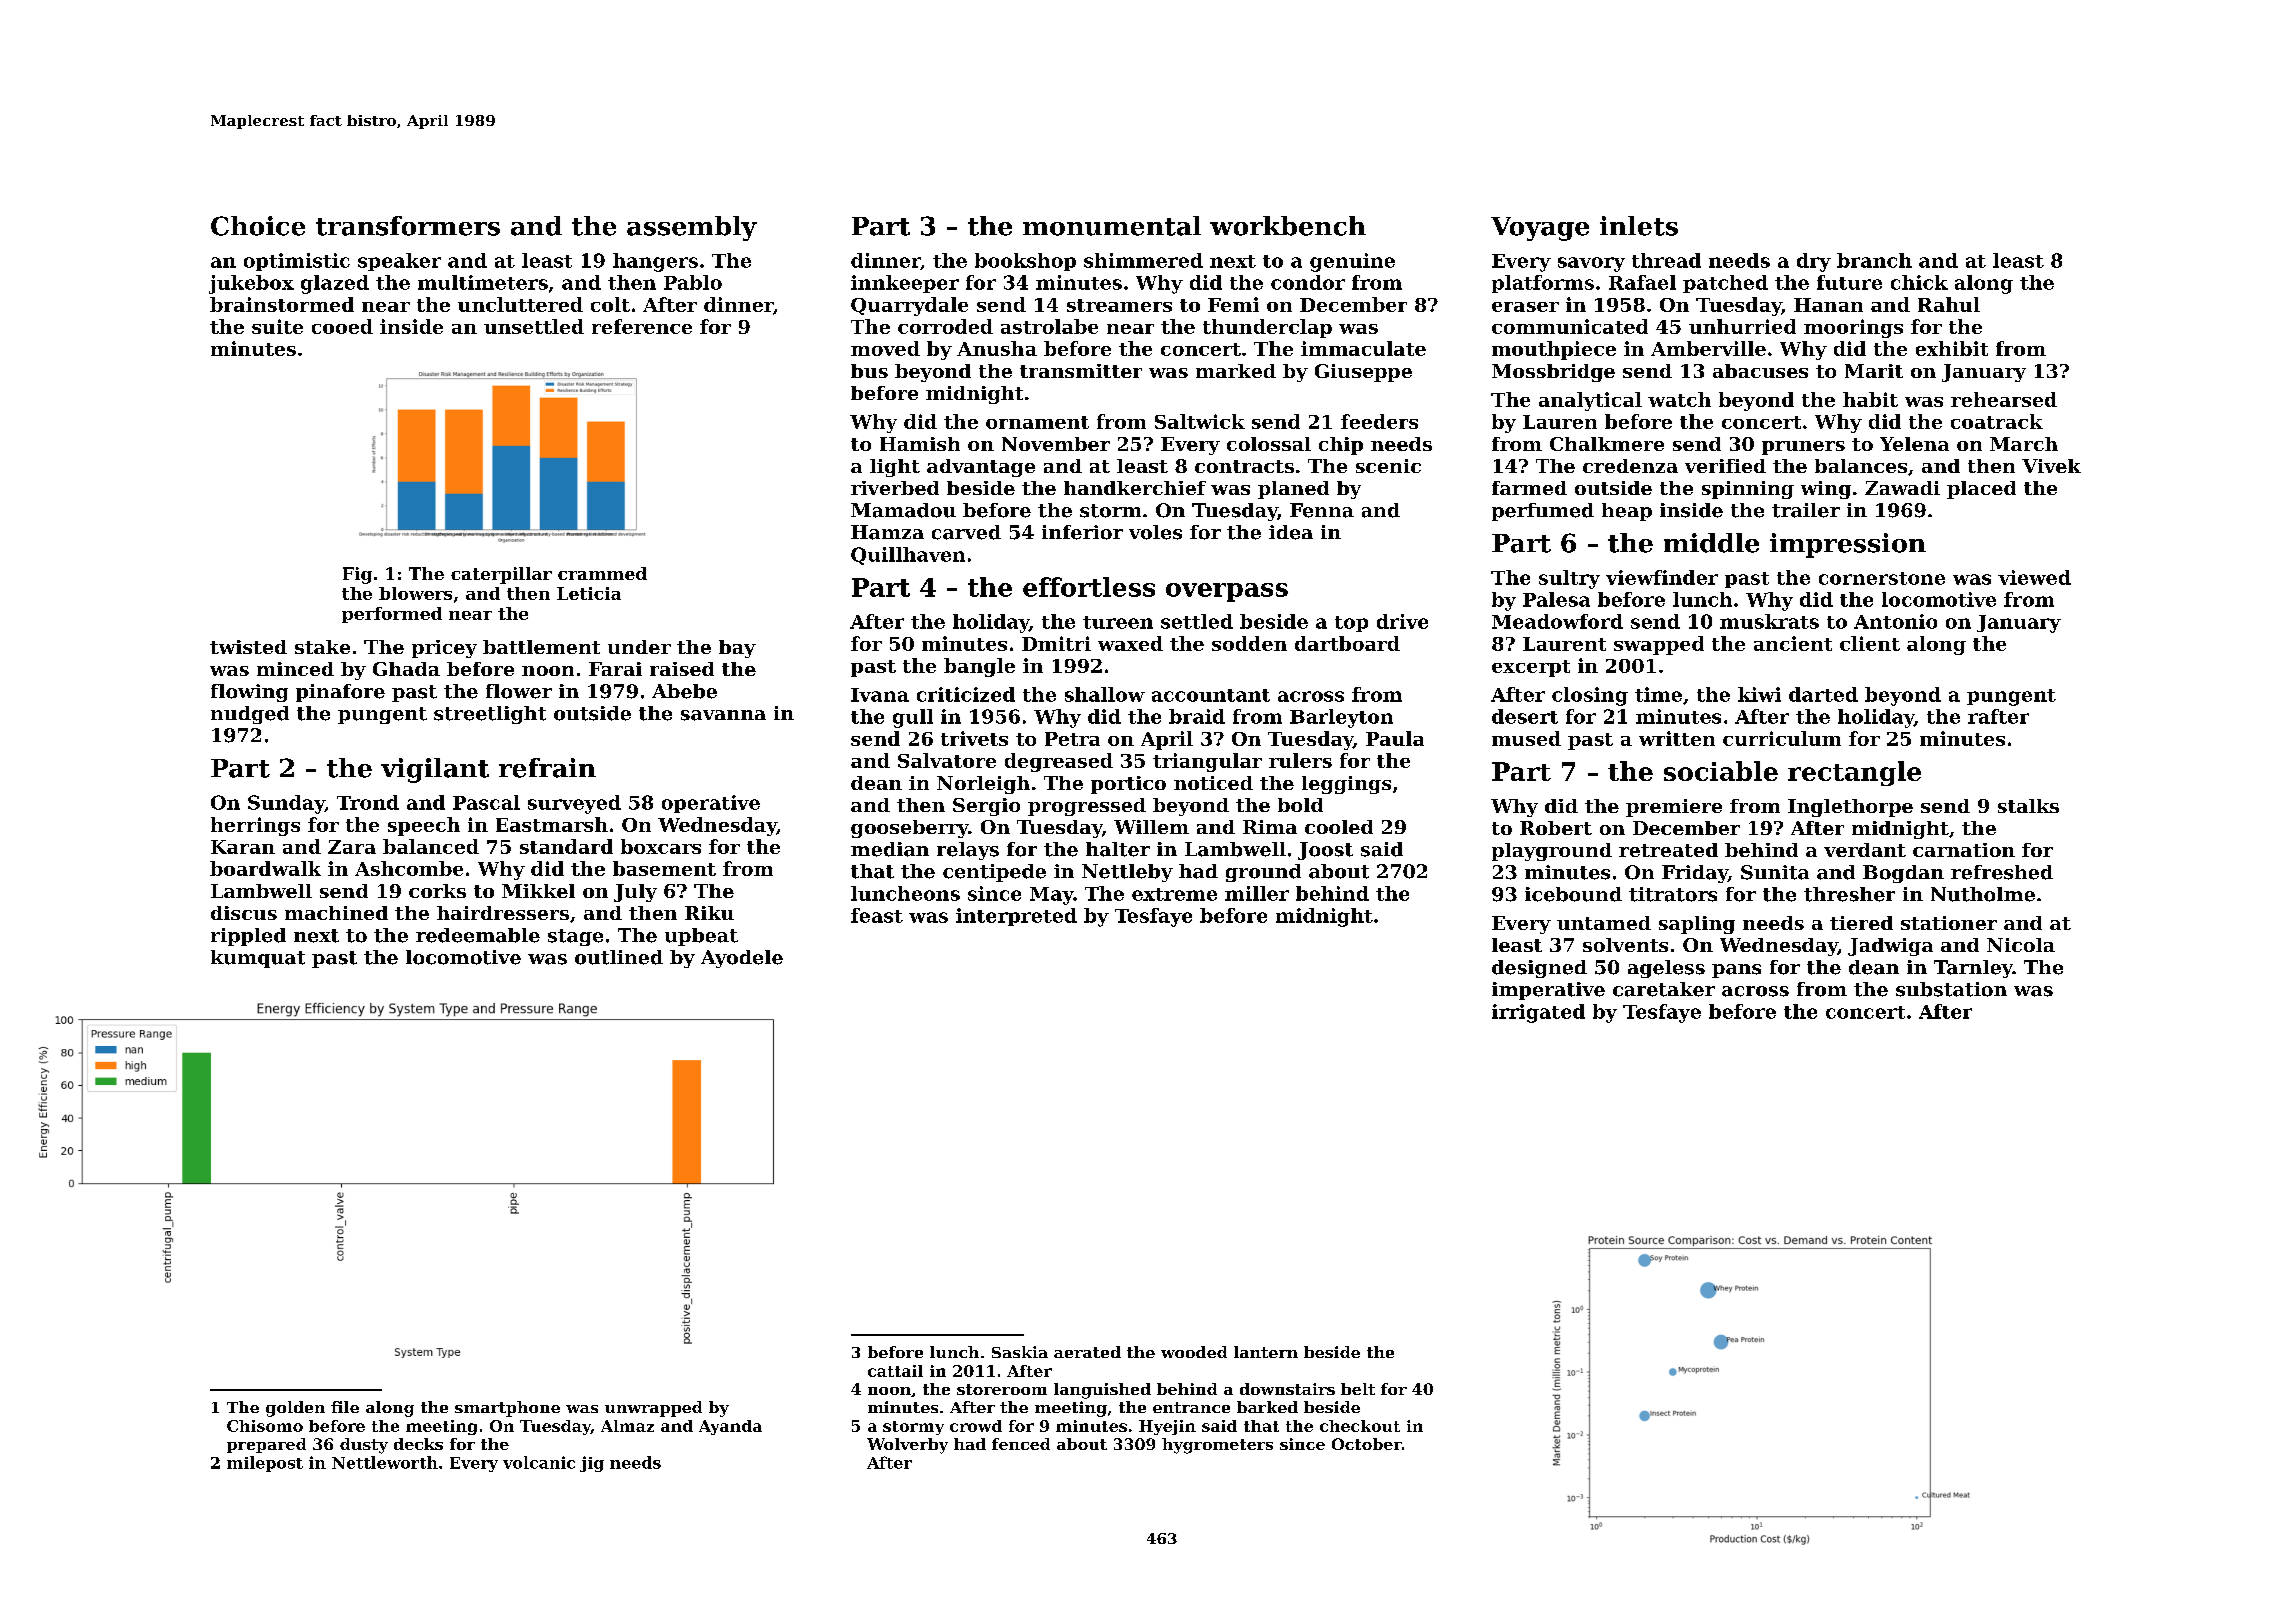 Image resolution: width=2292 pixels, height=1620 pixels. Describe the element at coordinates (478, 935) in the document. I see `redeemable` at that location.
